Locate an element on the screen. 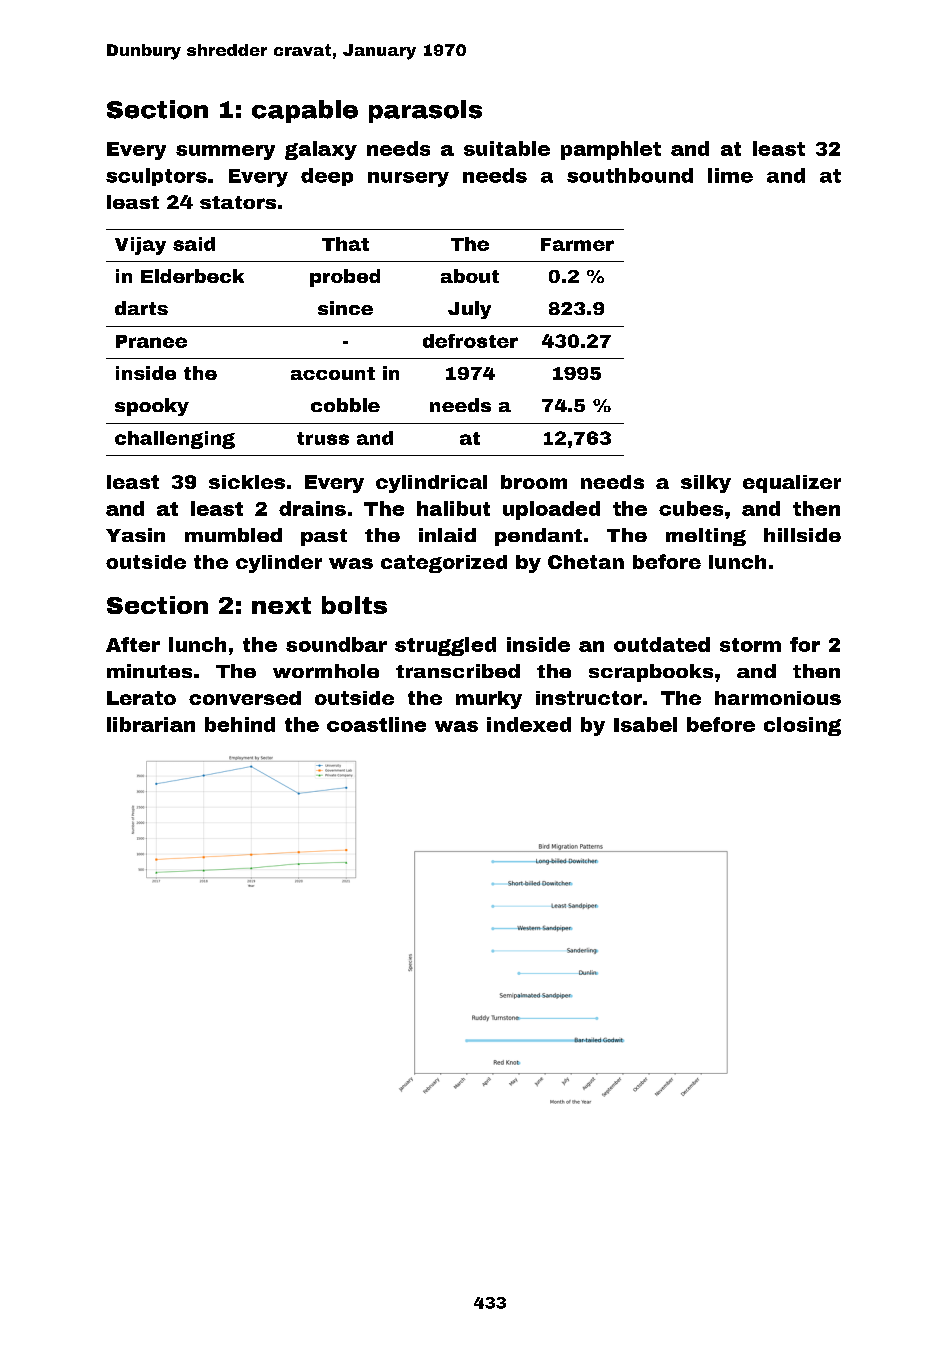  equalizer is located at coordinates (792, 484).
